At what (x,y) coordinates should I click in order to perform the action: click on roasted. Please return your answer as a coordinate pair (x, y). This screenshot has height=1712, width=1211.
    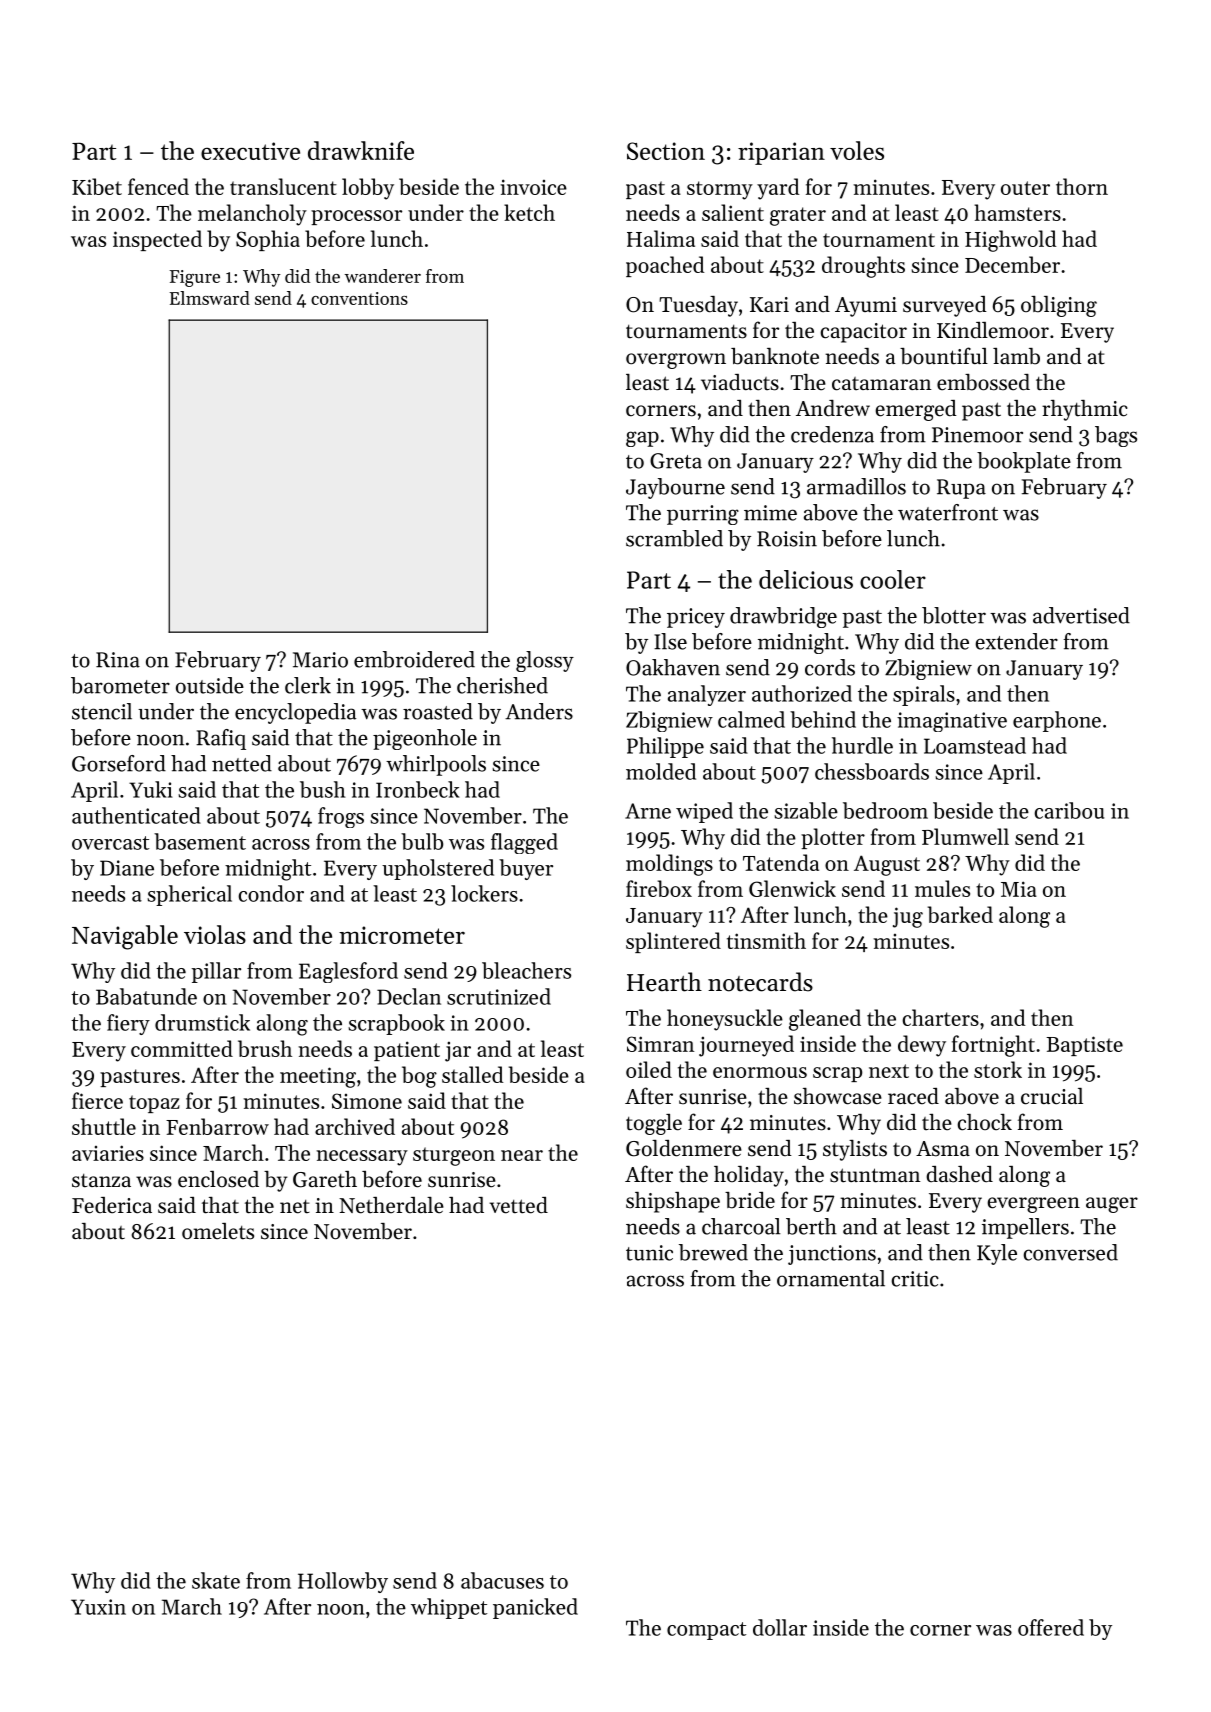
    Looking at the image, I should click on (438, 711).
